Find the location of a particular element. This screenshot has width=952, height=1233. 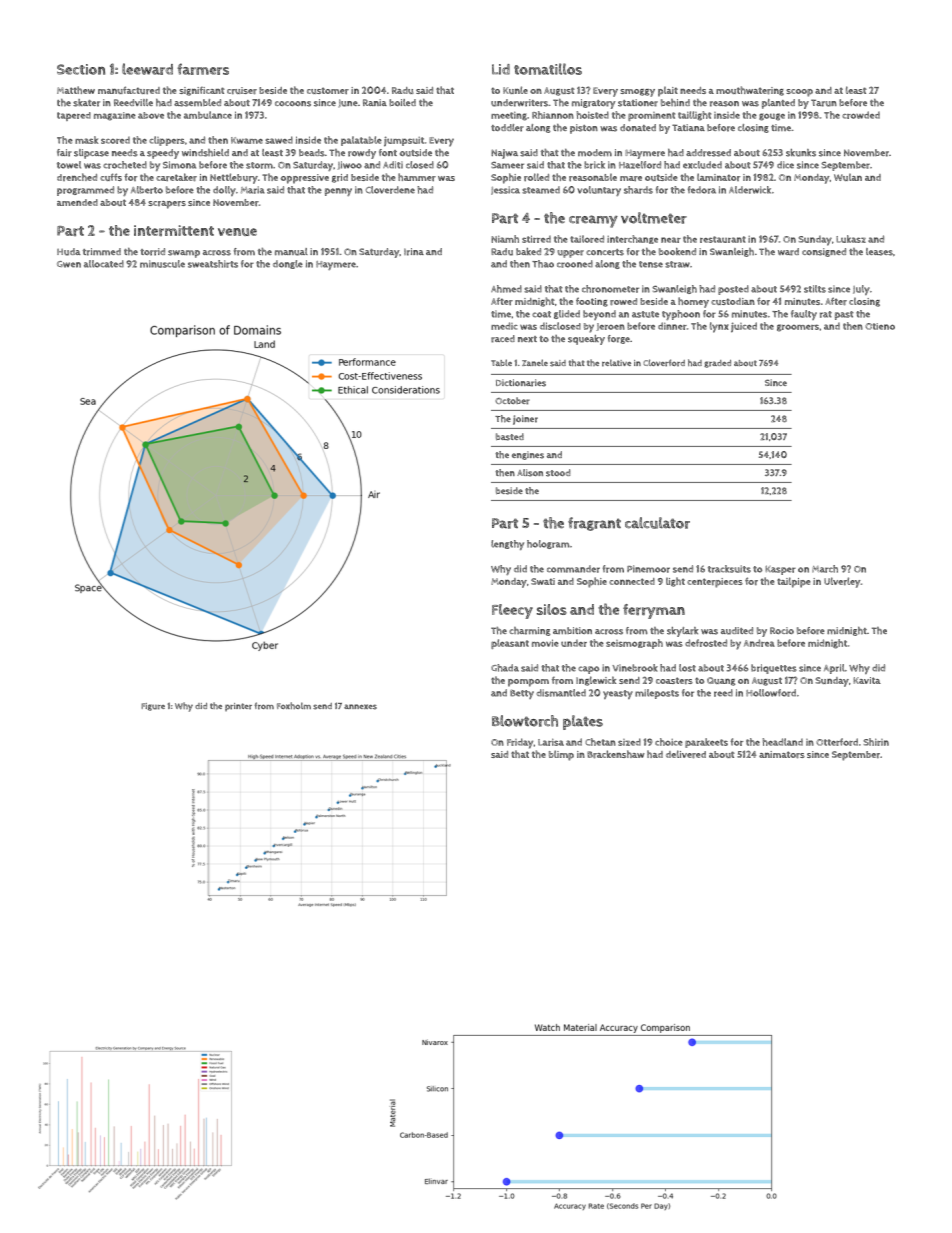

Gwen is located at coordinates (69, 264).
